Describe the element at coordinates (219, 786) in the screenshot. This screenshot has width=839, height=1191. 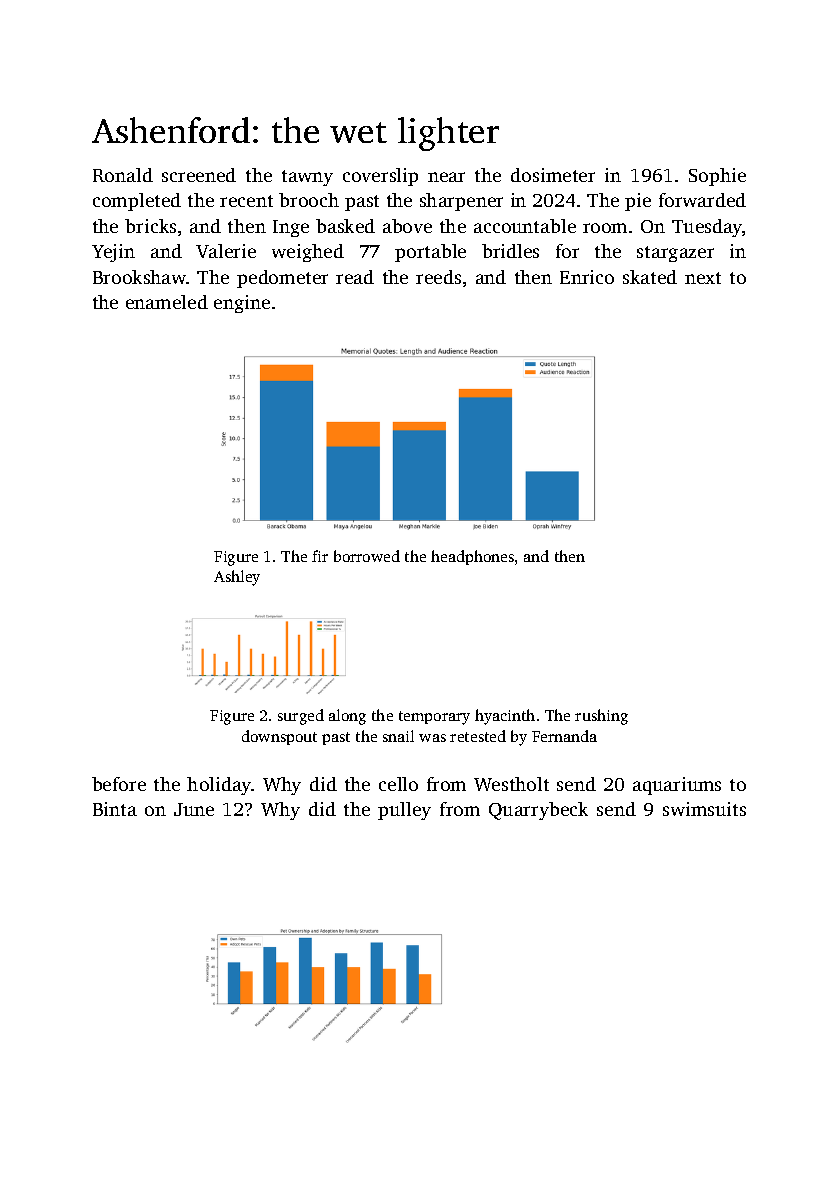
I see `holiday` at that location.
